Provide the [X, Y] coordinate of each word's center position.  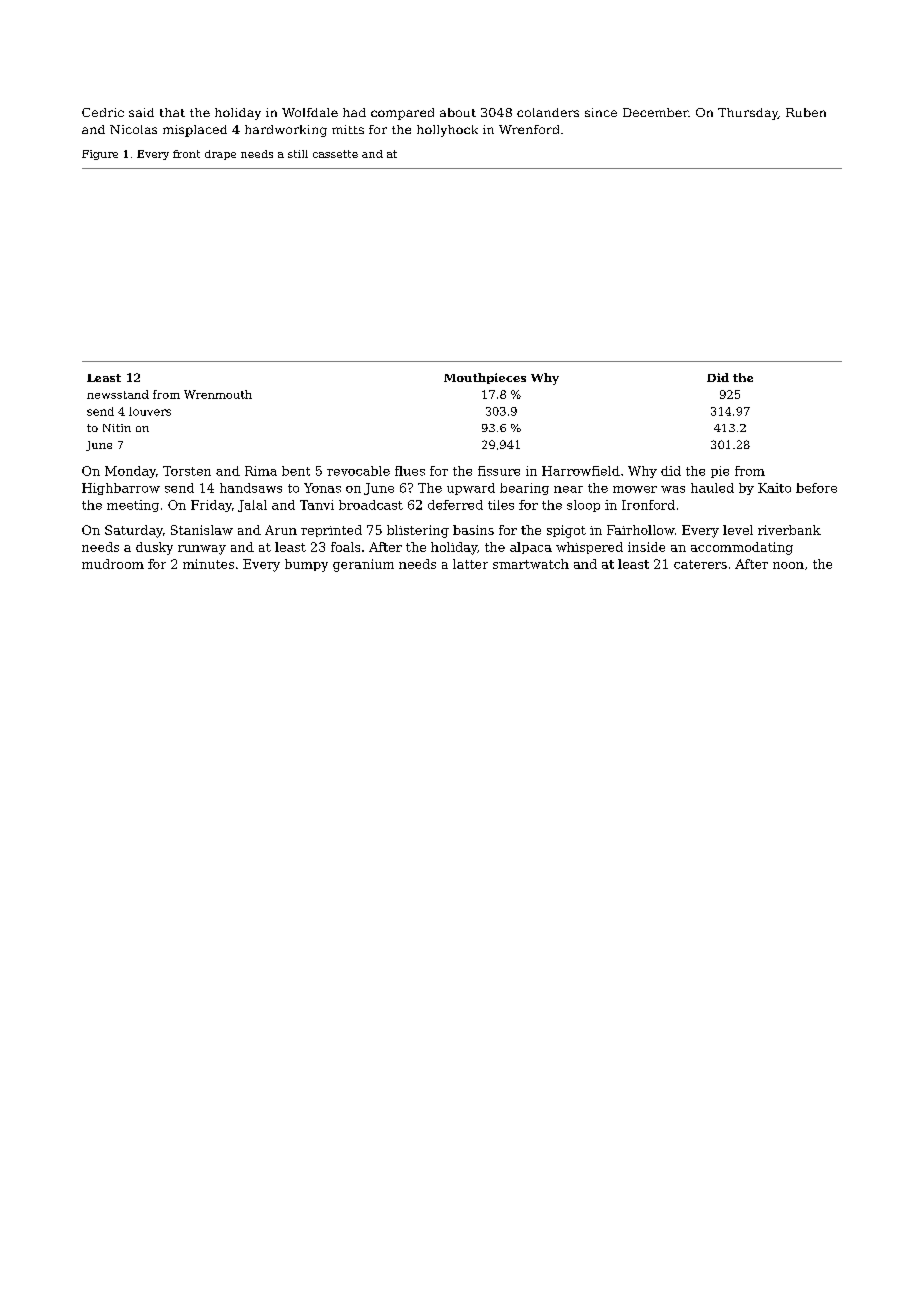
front [186, 154]
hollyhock [447, 131]
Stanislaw [202, 530]
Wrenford [529, 129]
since [601, 112]
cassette [335, 154]
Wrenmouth [218, 394]
